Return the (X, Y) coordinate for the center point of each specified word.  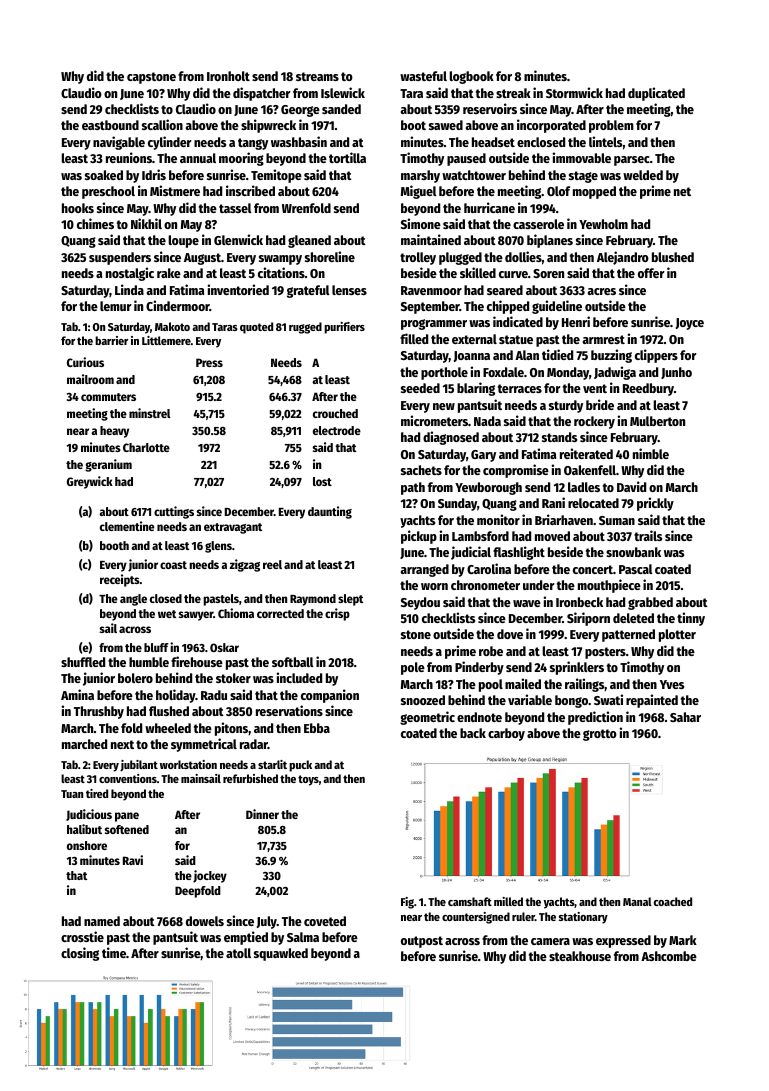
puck (300, 766)
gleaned (309, 241)
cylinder (170, 143)
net (682, 191)
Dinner (262, 814)
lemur (116, 306)
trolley (418, 258)
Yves (672, 684)
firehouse (197, 661)
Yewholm (603, 224)
